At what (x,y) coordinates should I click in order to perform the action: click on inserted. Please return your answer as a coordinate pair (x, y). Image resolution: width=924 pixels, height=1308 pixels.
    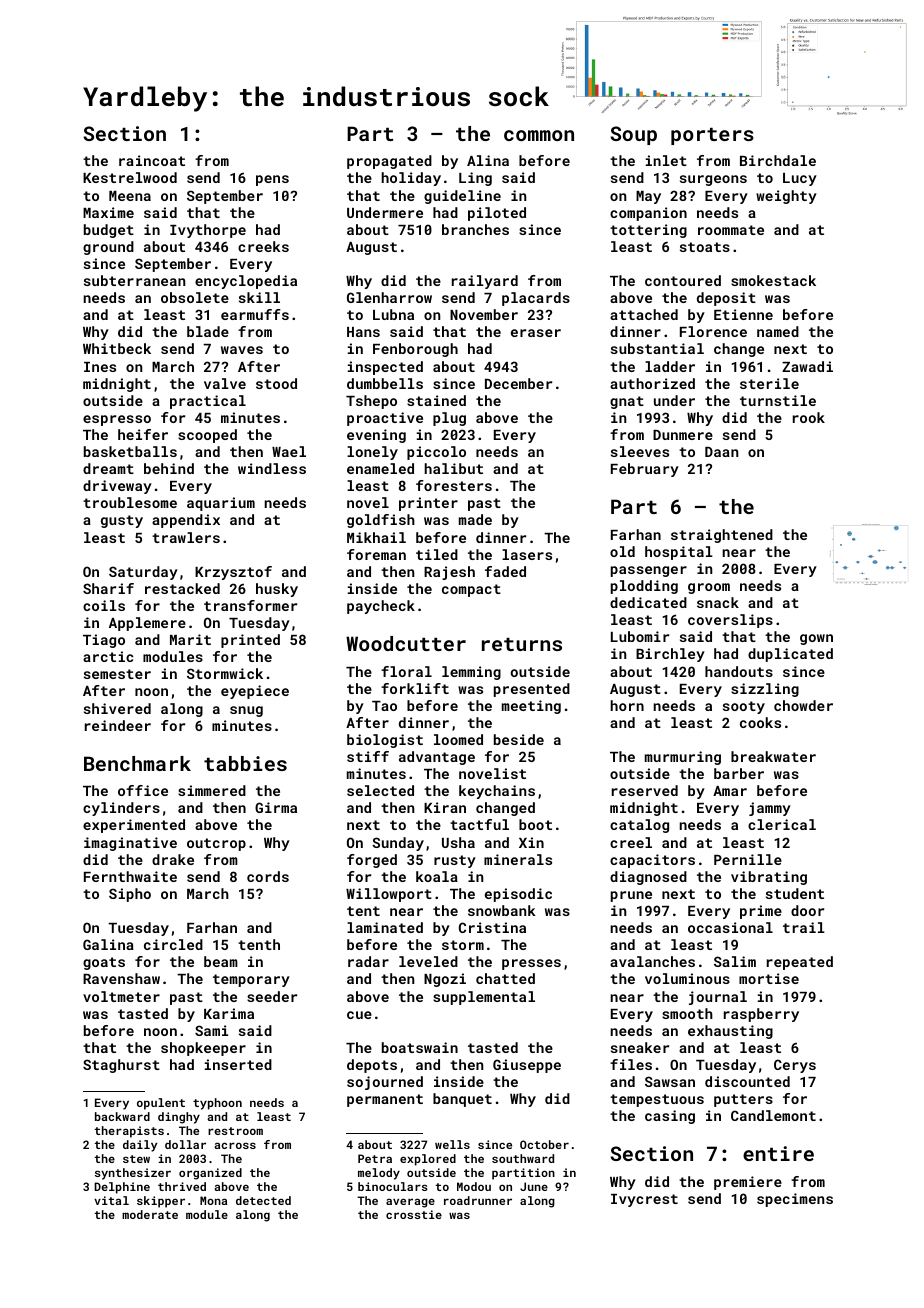
    Looking at the image, I should click on (238, 1064).
